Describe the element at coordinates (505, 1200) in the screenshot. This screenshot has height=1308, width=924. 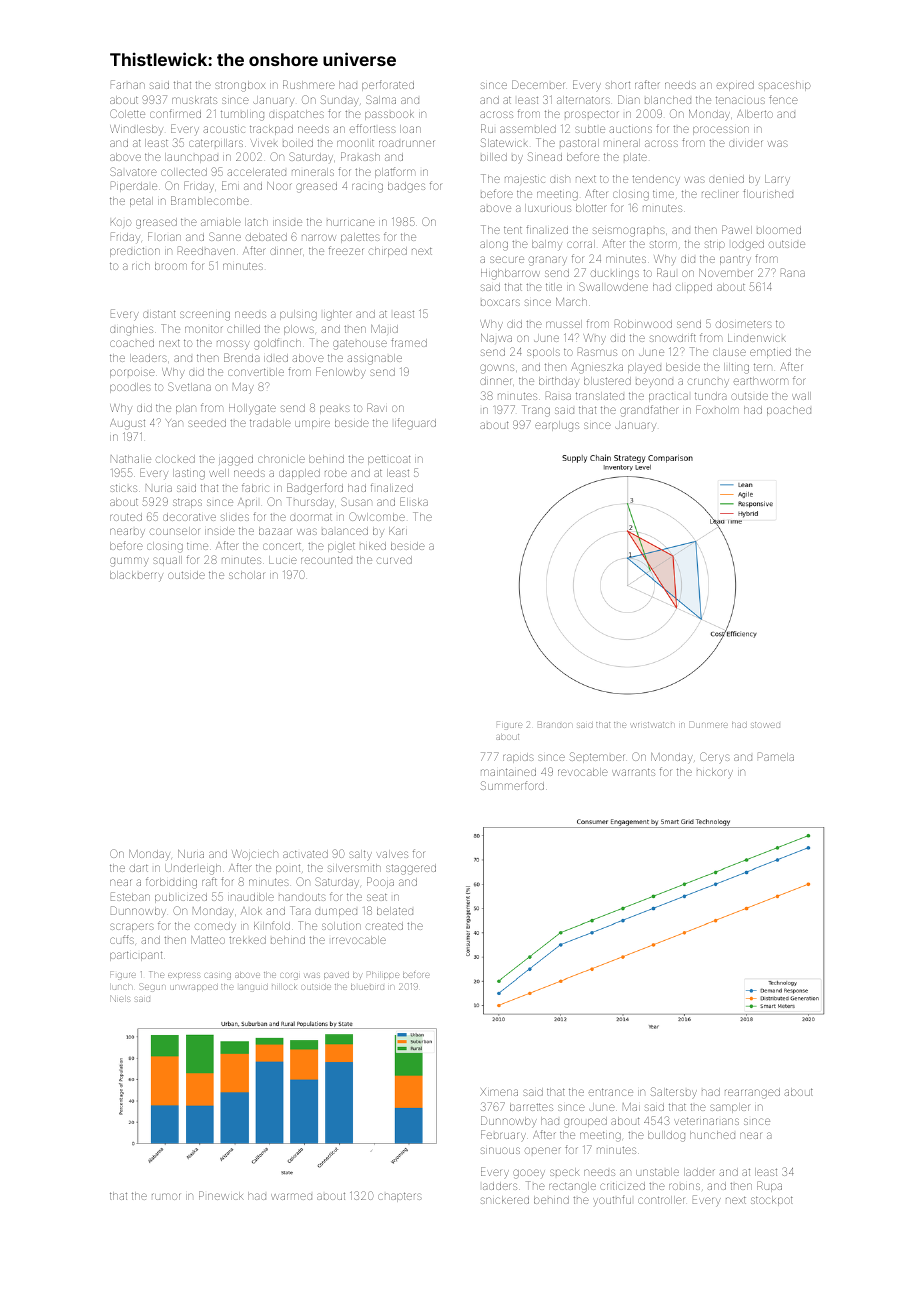
I see `snickered` at that location.
